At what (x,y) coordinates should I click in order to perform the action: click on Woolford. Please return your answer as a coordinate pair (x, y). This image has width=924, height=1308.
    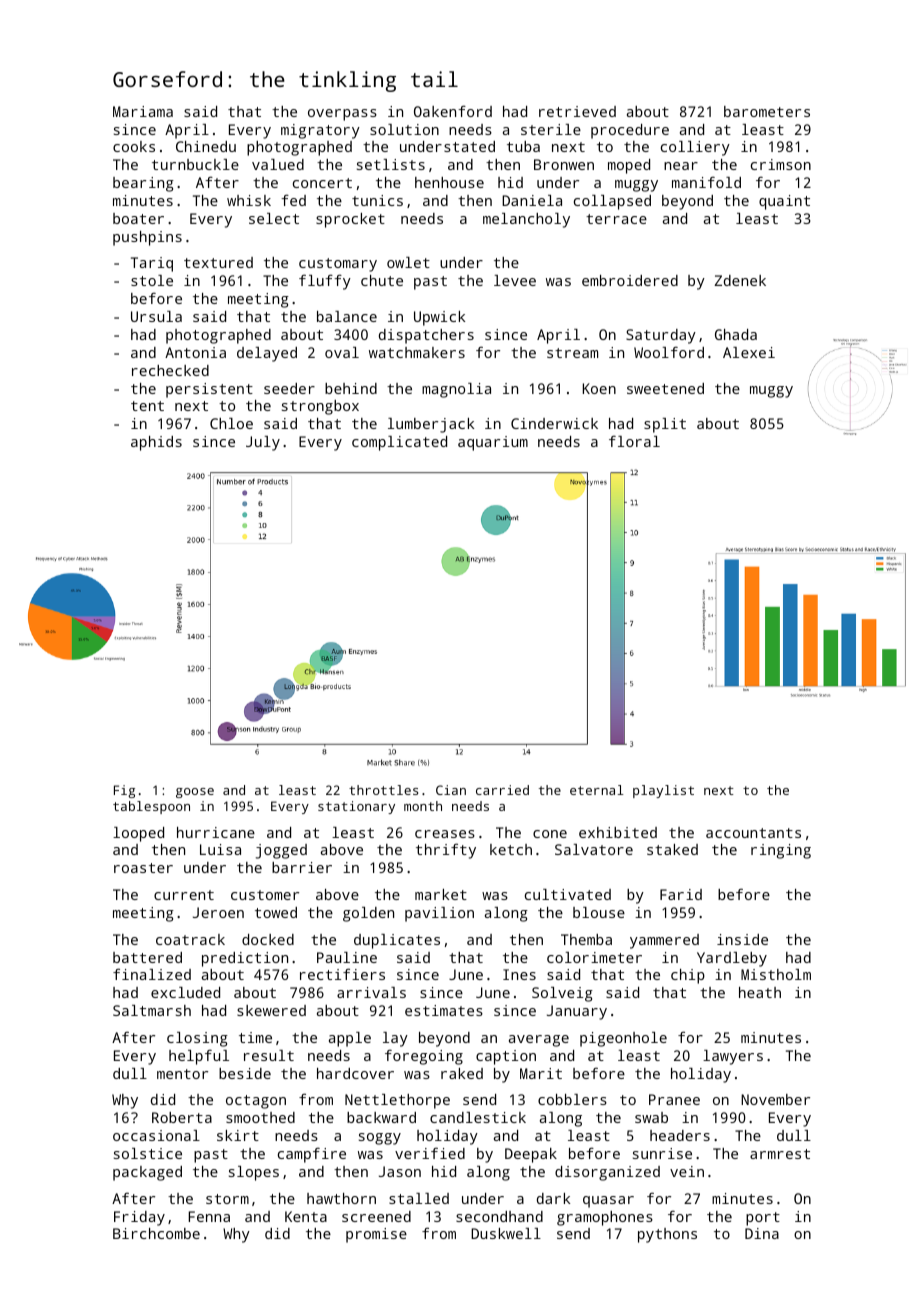
    Looking at the image, I should click on (669, 352).
